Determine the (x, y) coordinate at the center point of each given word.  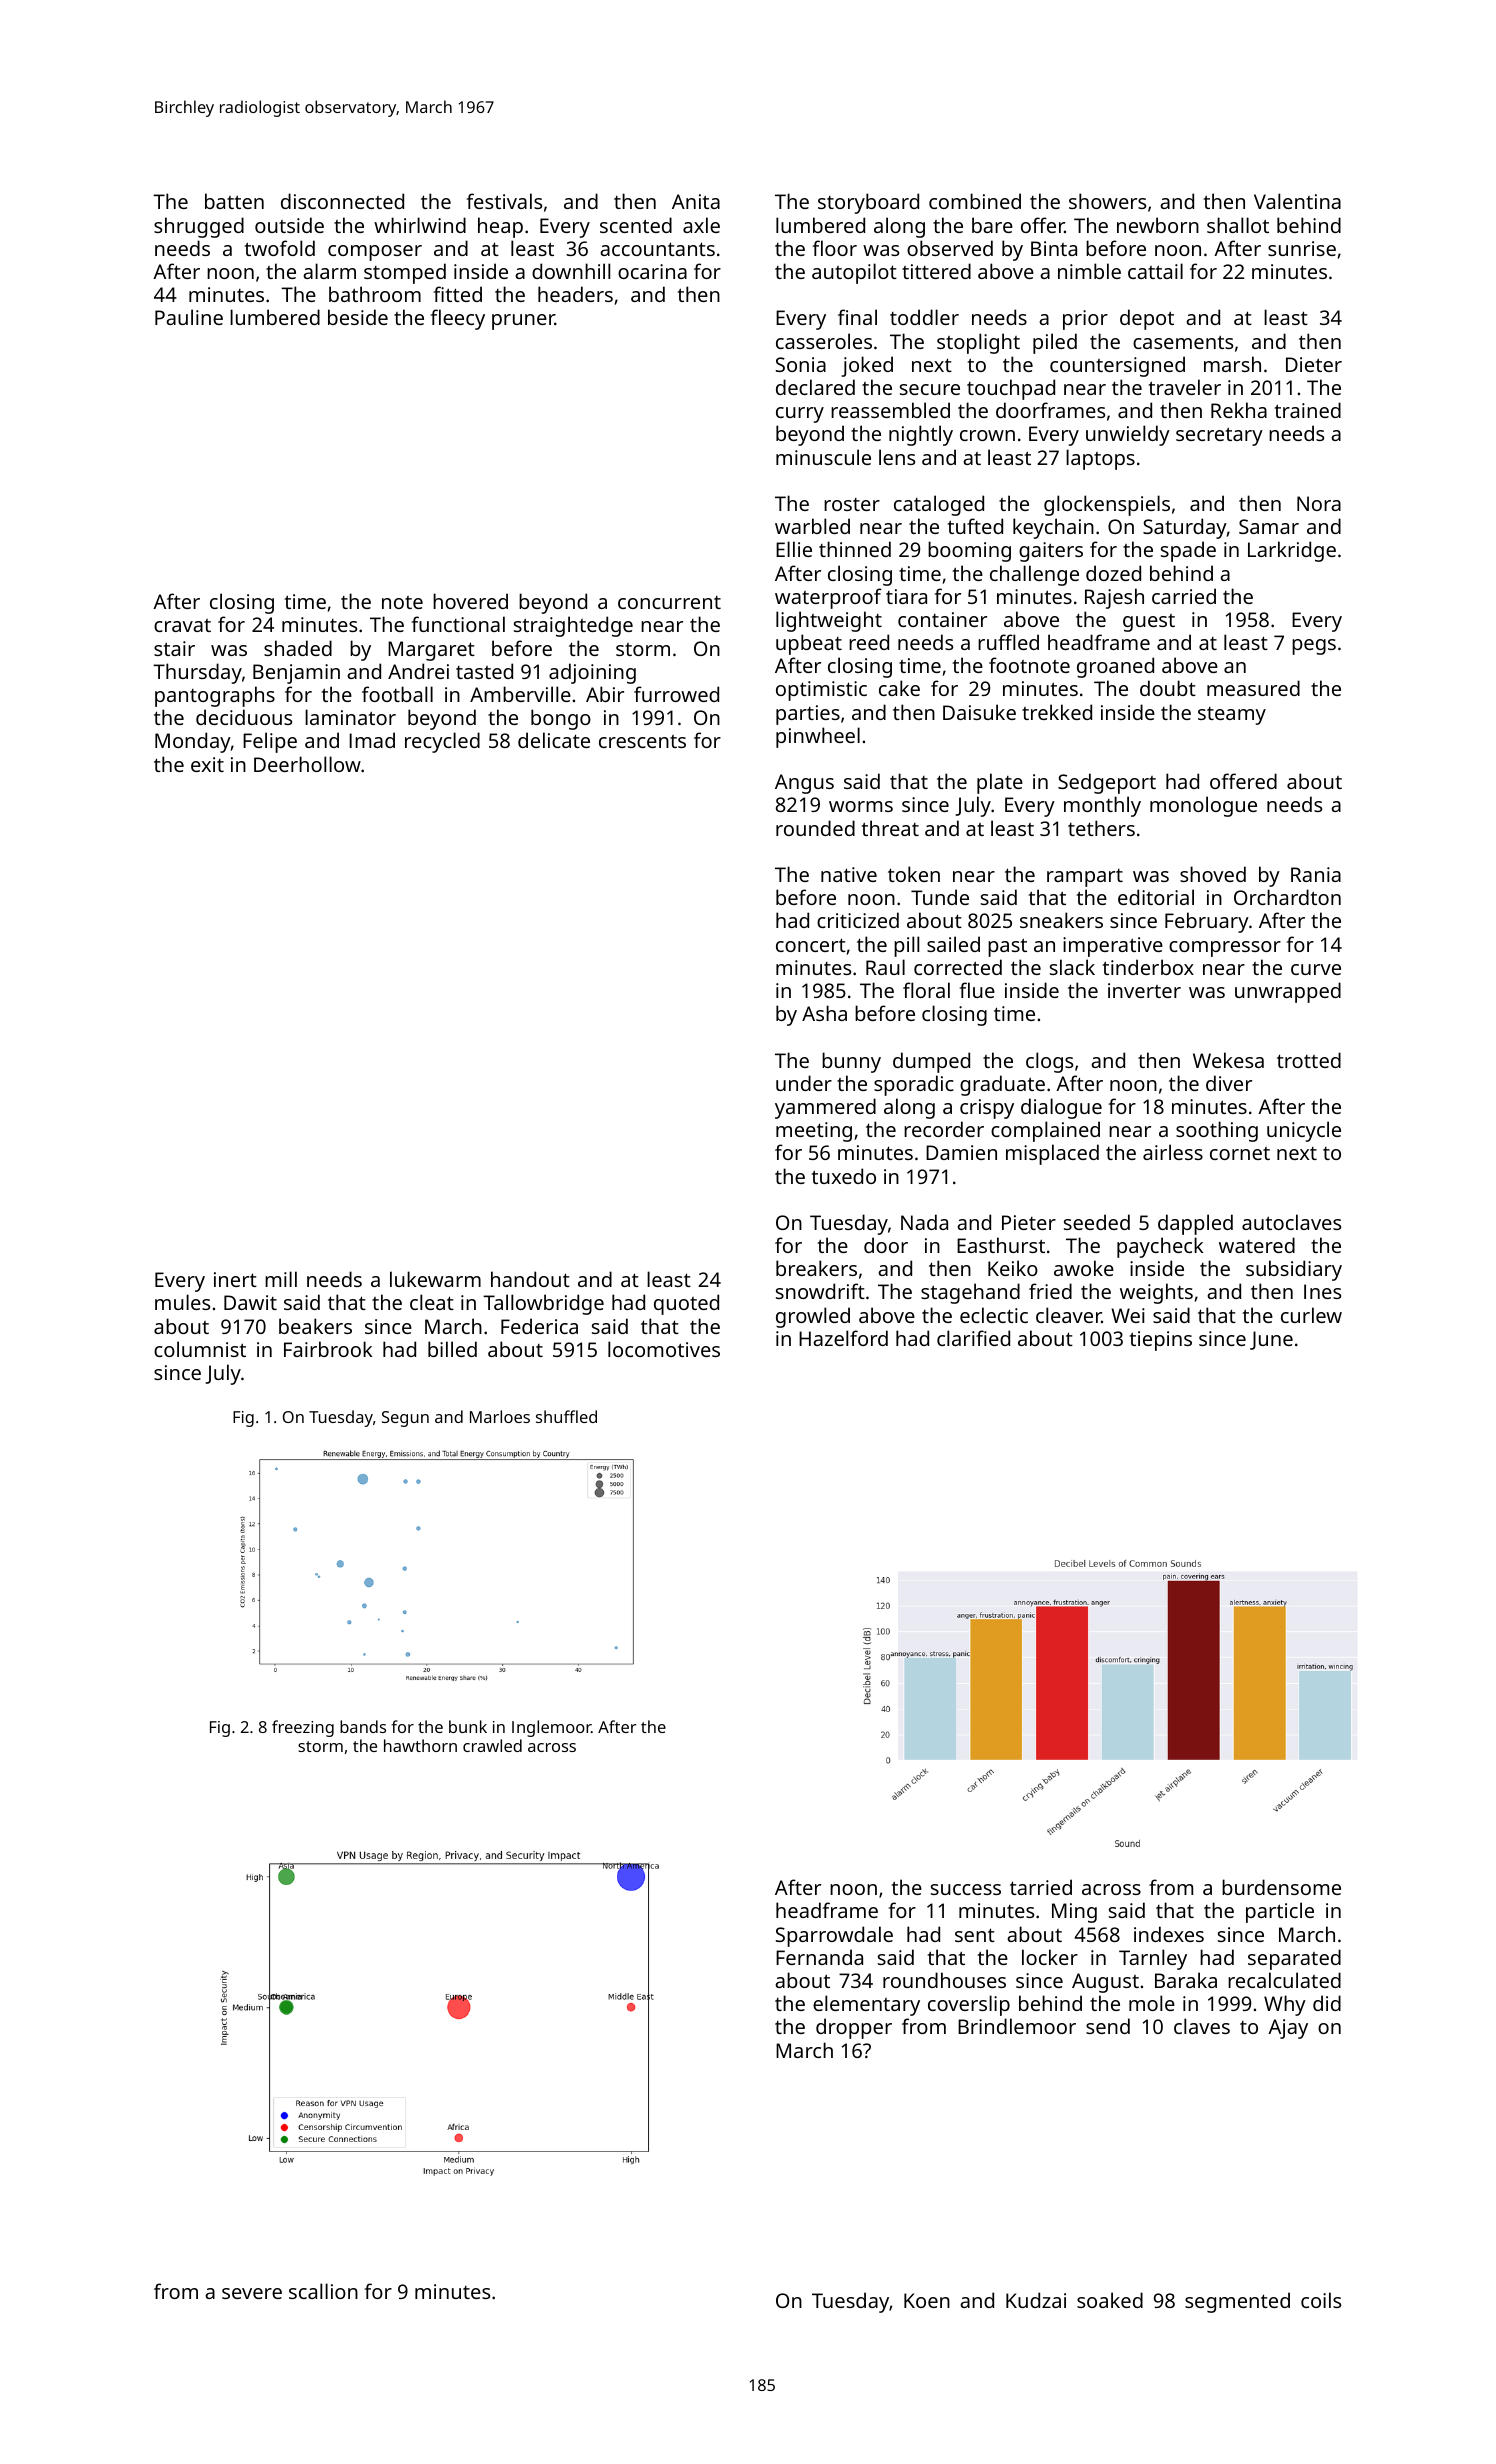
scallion (323, 2291)
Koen (927, 2300)
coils (1321, 2300)
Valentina (1297, 201)
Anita (696, 201)
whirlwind (420, 225)
